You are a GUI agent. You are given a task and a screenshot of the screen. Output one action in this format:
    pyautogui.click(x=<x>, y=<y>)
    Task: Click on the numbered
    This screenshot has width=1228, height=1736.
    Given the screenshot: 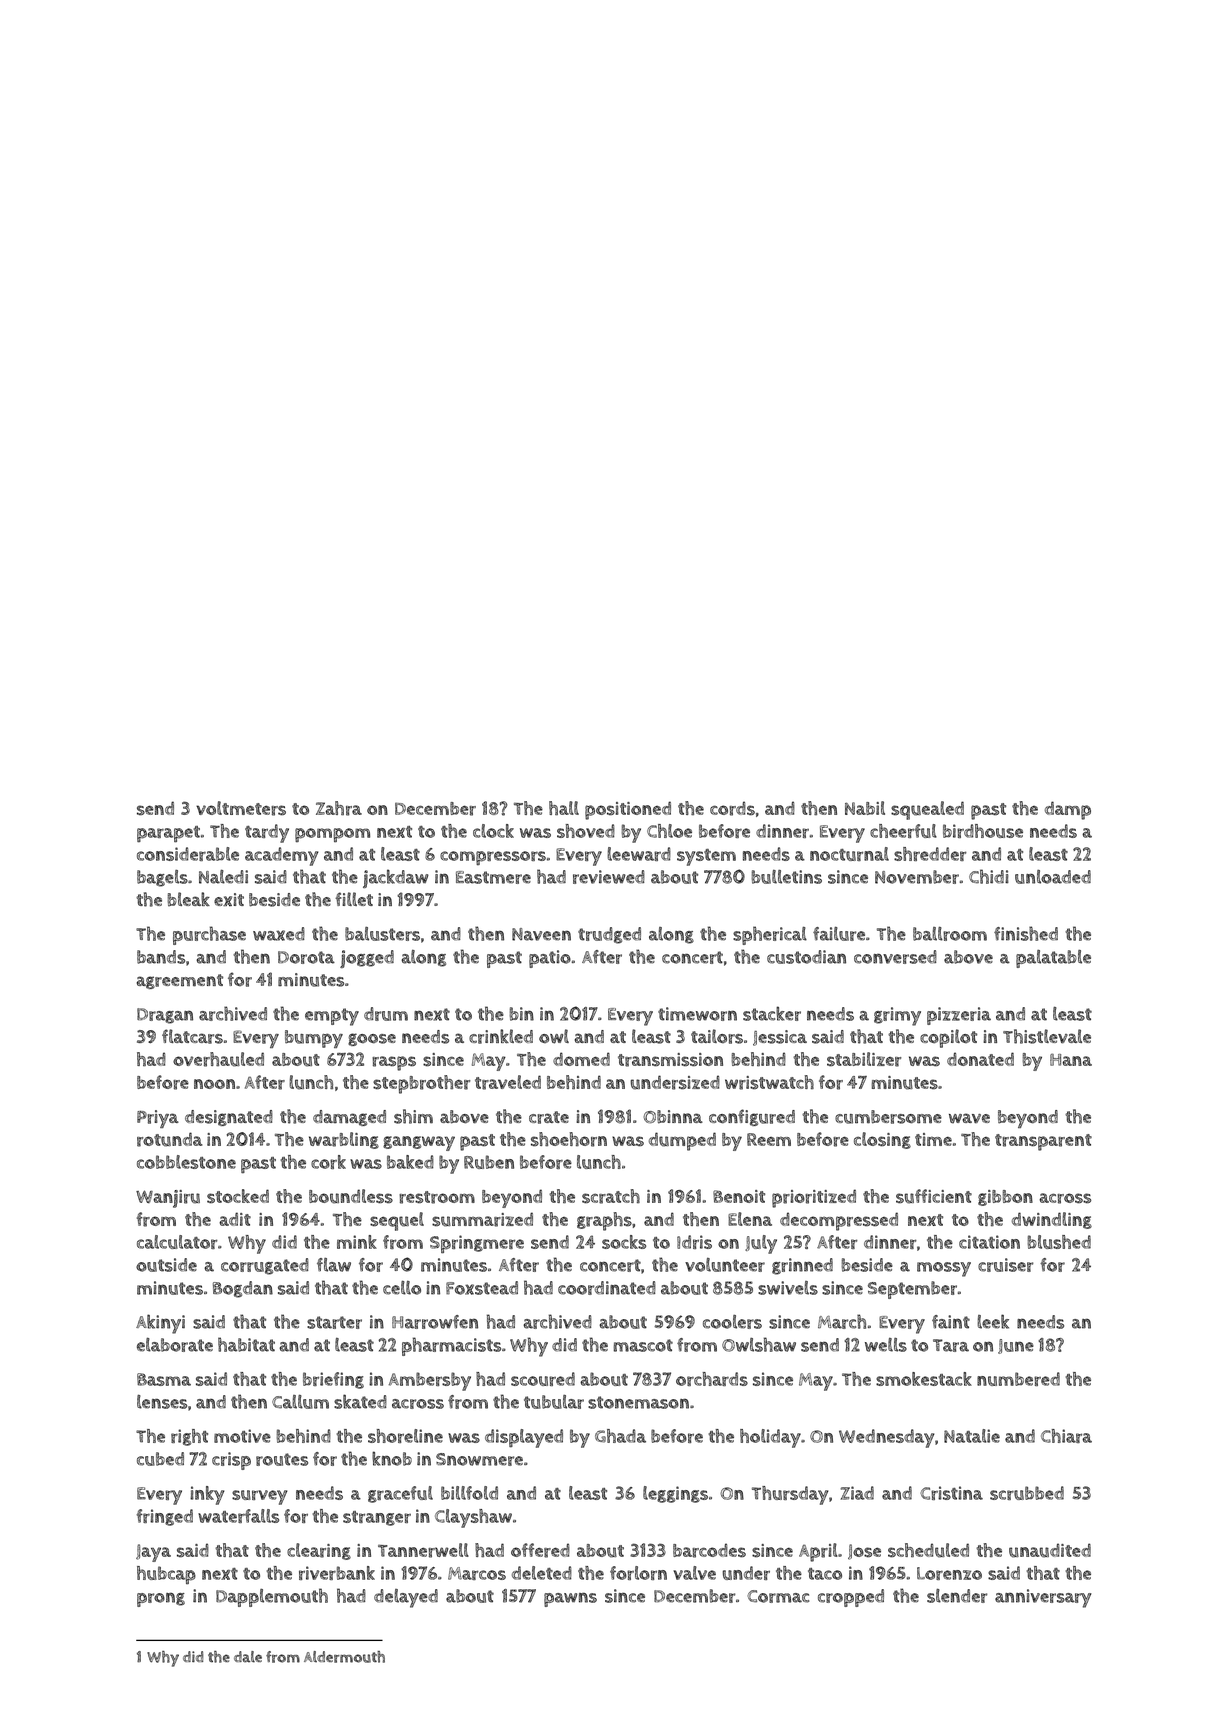 What is the action you would take?
    pyautogui.click(x=1018, y=1379)
